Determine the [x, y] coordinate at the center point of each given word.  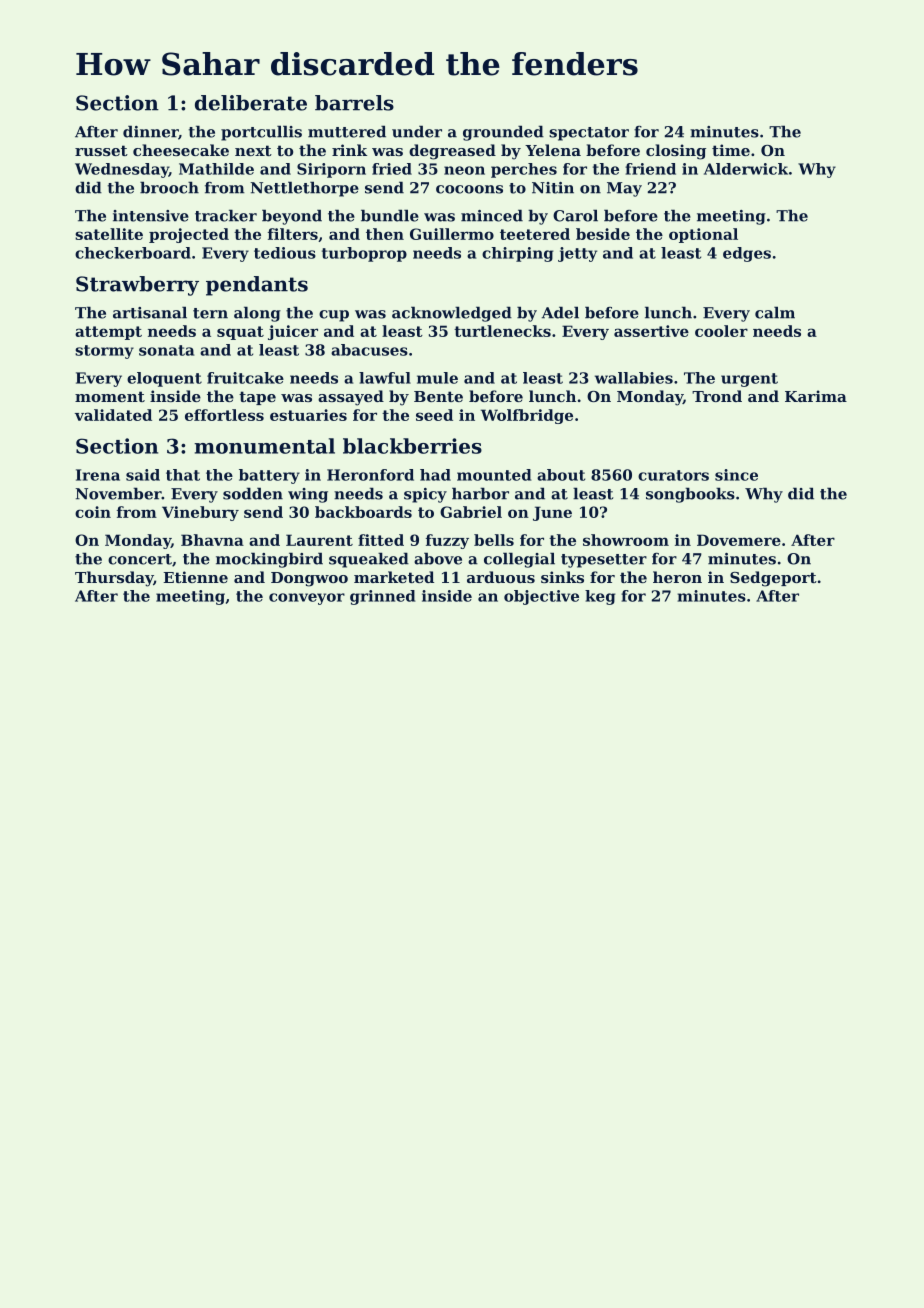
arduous [501, 577]
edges [747, 254]
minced [492, 216]
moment [110, 396]
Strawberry [137, 286]
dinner [150, 132]
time [731, 150]
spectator [589, 134]
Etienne [195, 577]
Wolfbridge [527, 416]
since [736, 475]
